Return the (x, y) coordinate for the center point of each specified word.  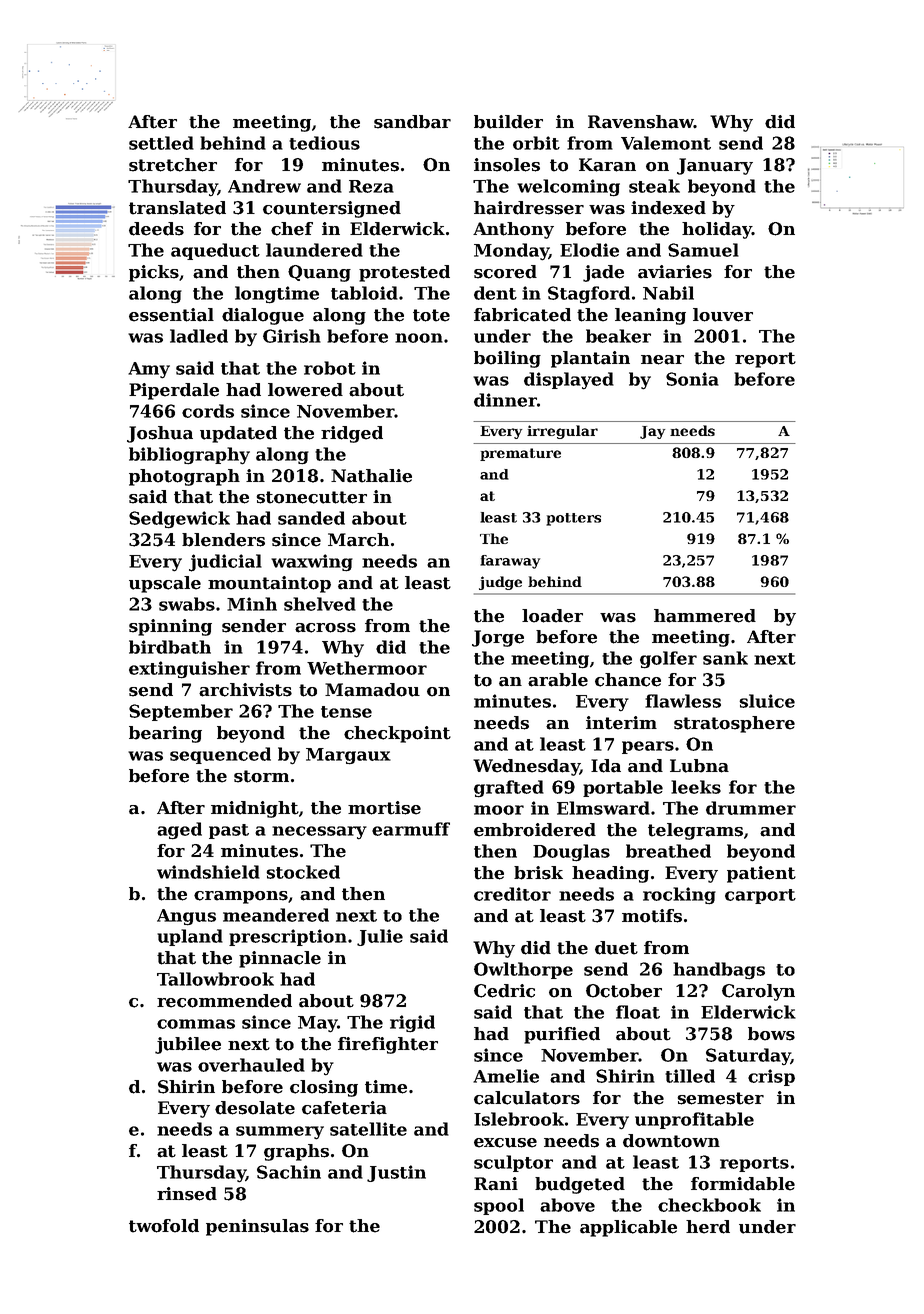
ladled (199, 336)
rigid (412, 1024)
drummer (751, 808)
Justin (396, 1173)
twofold (164, 1226)
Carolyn (758, 992)
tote (431, 315)
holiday (717, 230)
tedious (324, 143)
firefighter (388, 1045)
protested (404, 273)
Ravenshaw (641, 122)
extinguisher (189, 670)
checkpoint (397, 734)
